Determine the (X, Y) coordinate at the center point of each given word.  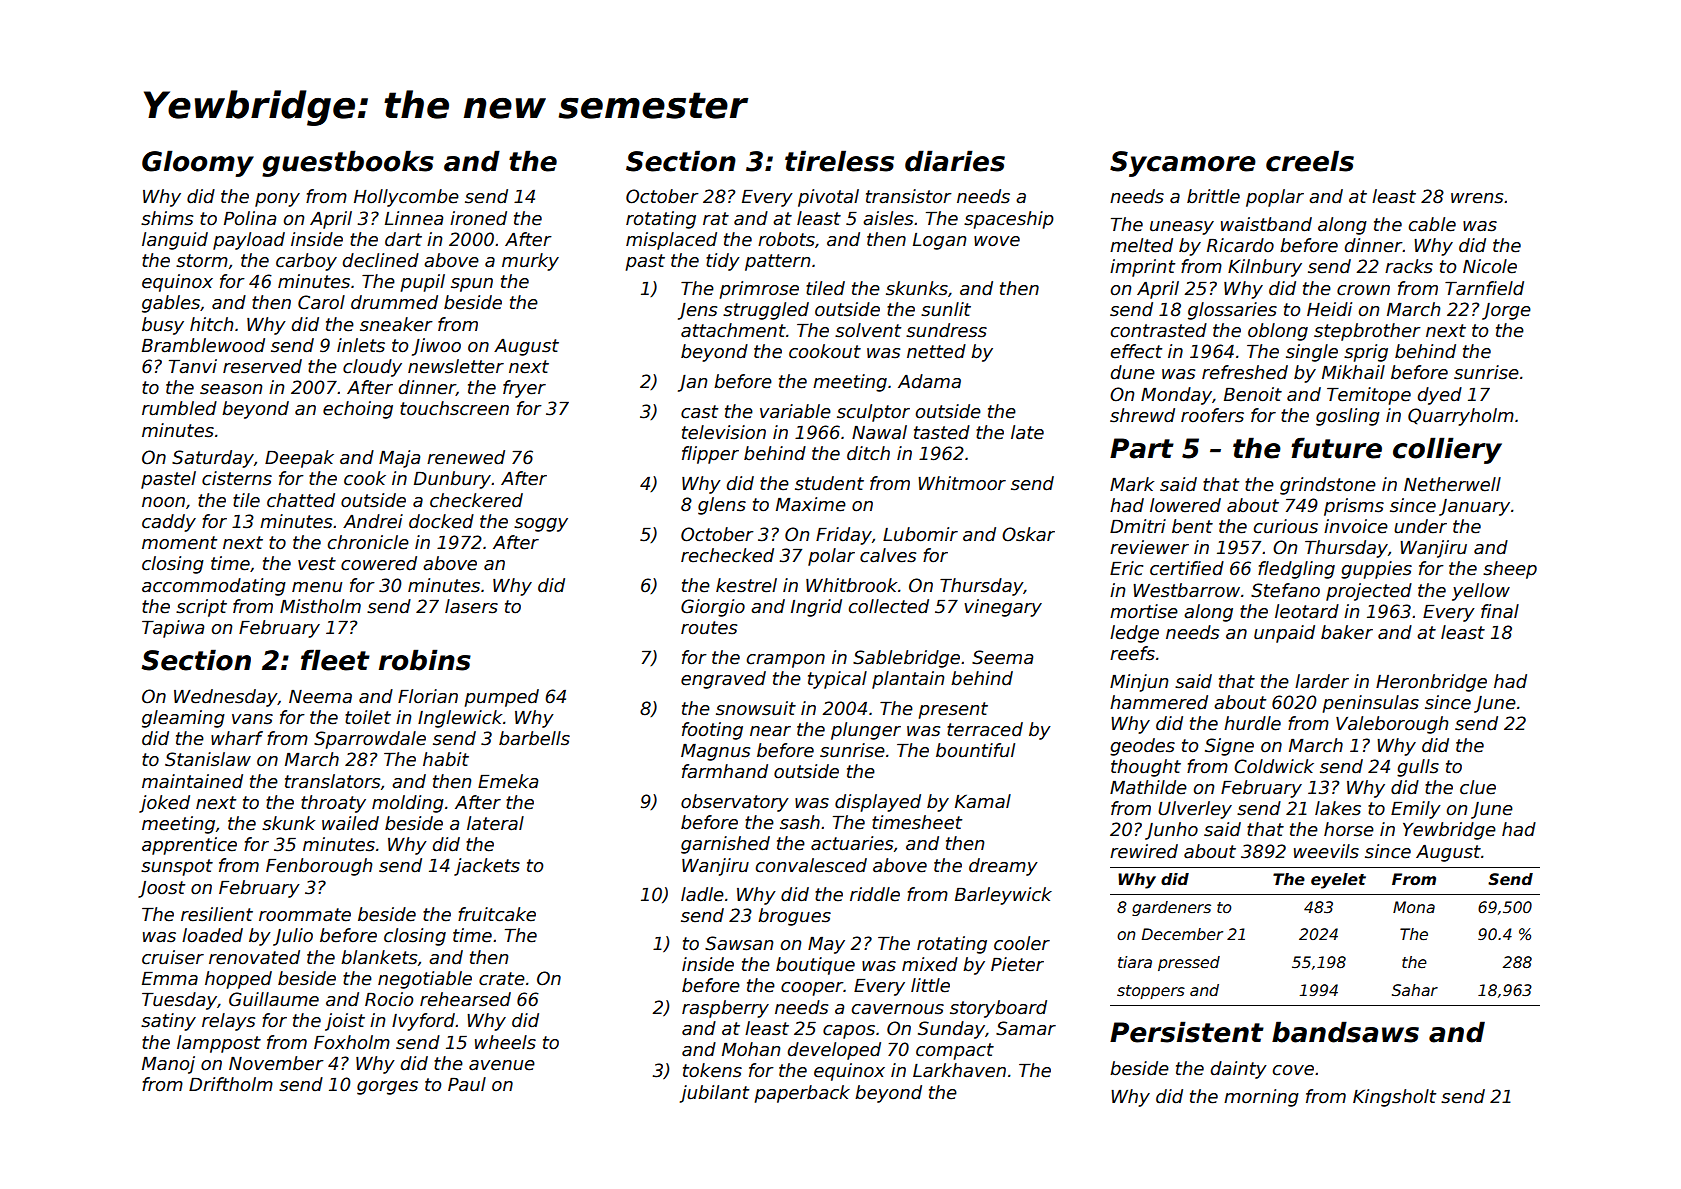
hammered (1159, 702)
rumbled (179, 408)
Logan (939, 241)
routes (709, 628)
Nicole (1490, 266)
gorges (387, 1088)
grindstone (1328, 486)
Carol (321, 302)
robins (425, 660)
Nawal (879, 432)
